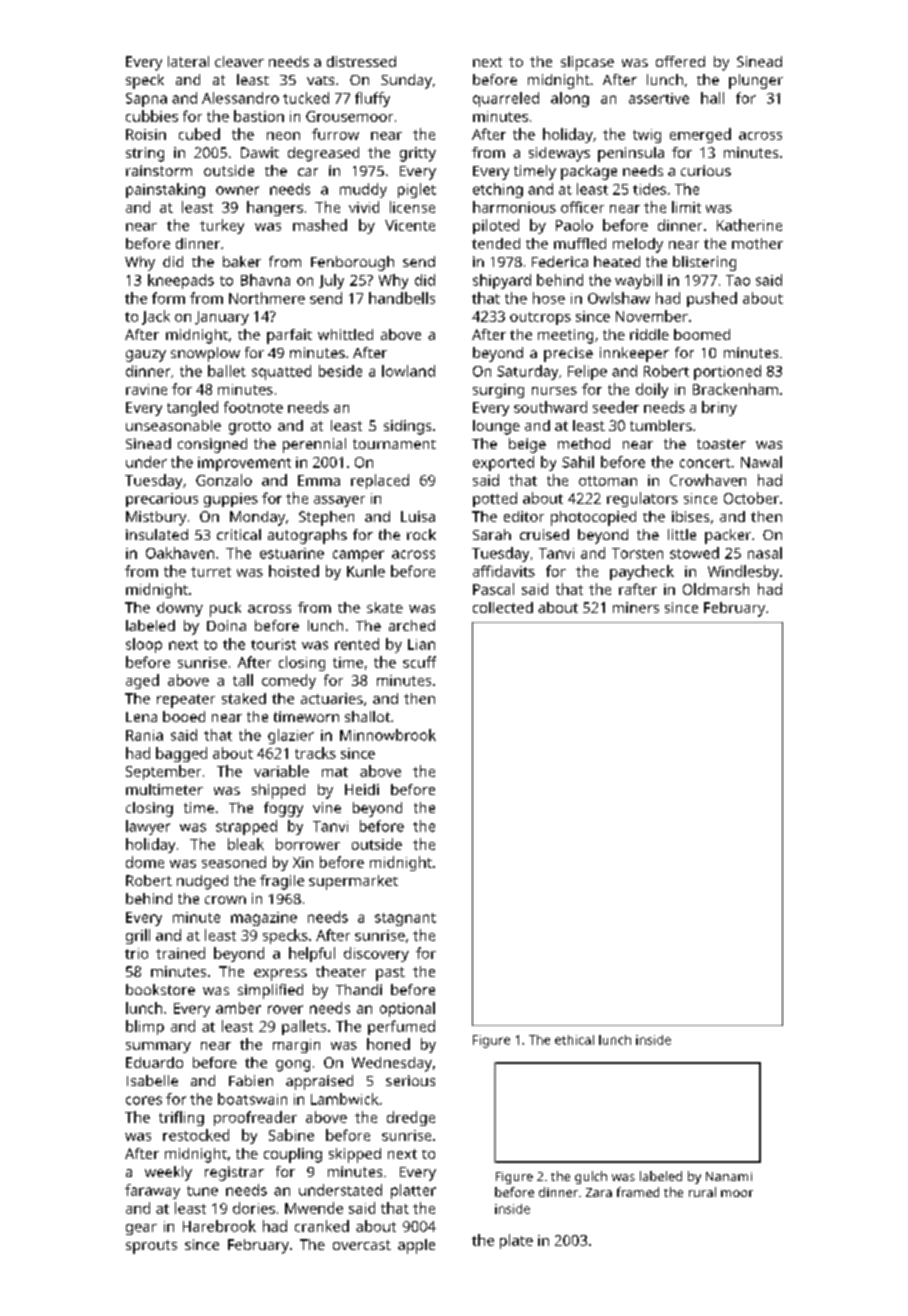 Image resolution: width=908 pixels, height=1316 pixels. Describe the element at coordinates (574, 1040) in the document. I see `ethical` at that location.
